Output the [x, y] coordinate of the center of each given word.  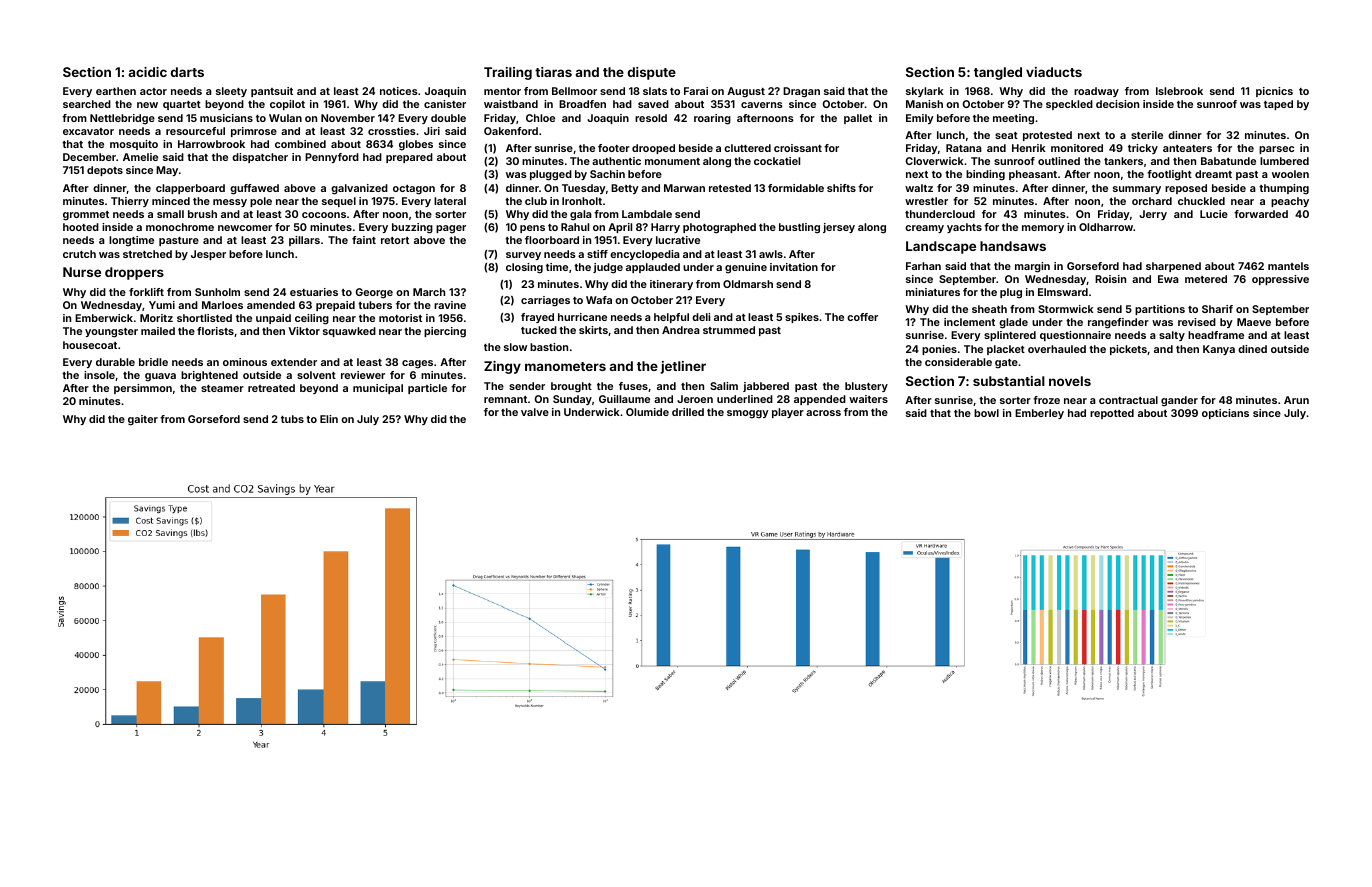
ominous [245, 362]
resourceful [195, 131]
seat [1006, 135]
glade [1013, 323]
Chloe [540, 118]
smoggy [748, 414]
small [170, 214]
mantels [1288, 266]
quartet [182, 105]
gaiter [143, 420]
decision [1117, 104]
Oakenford [511, 131]
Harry [665, 228]
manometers [565, 366]
